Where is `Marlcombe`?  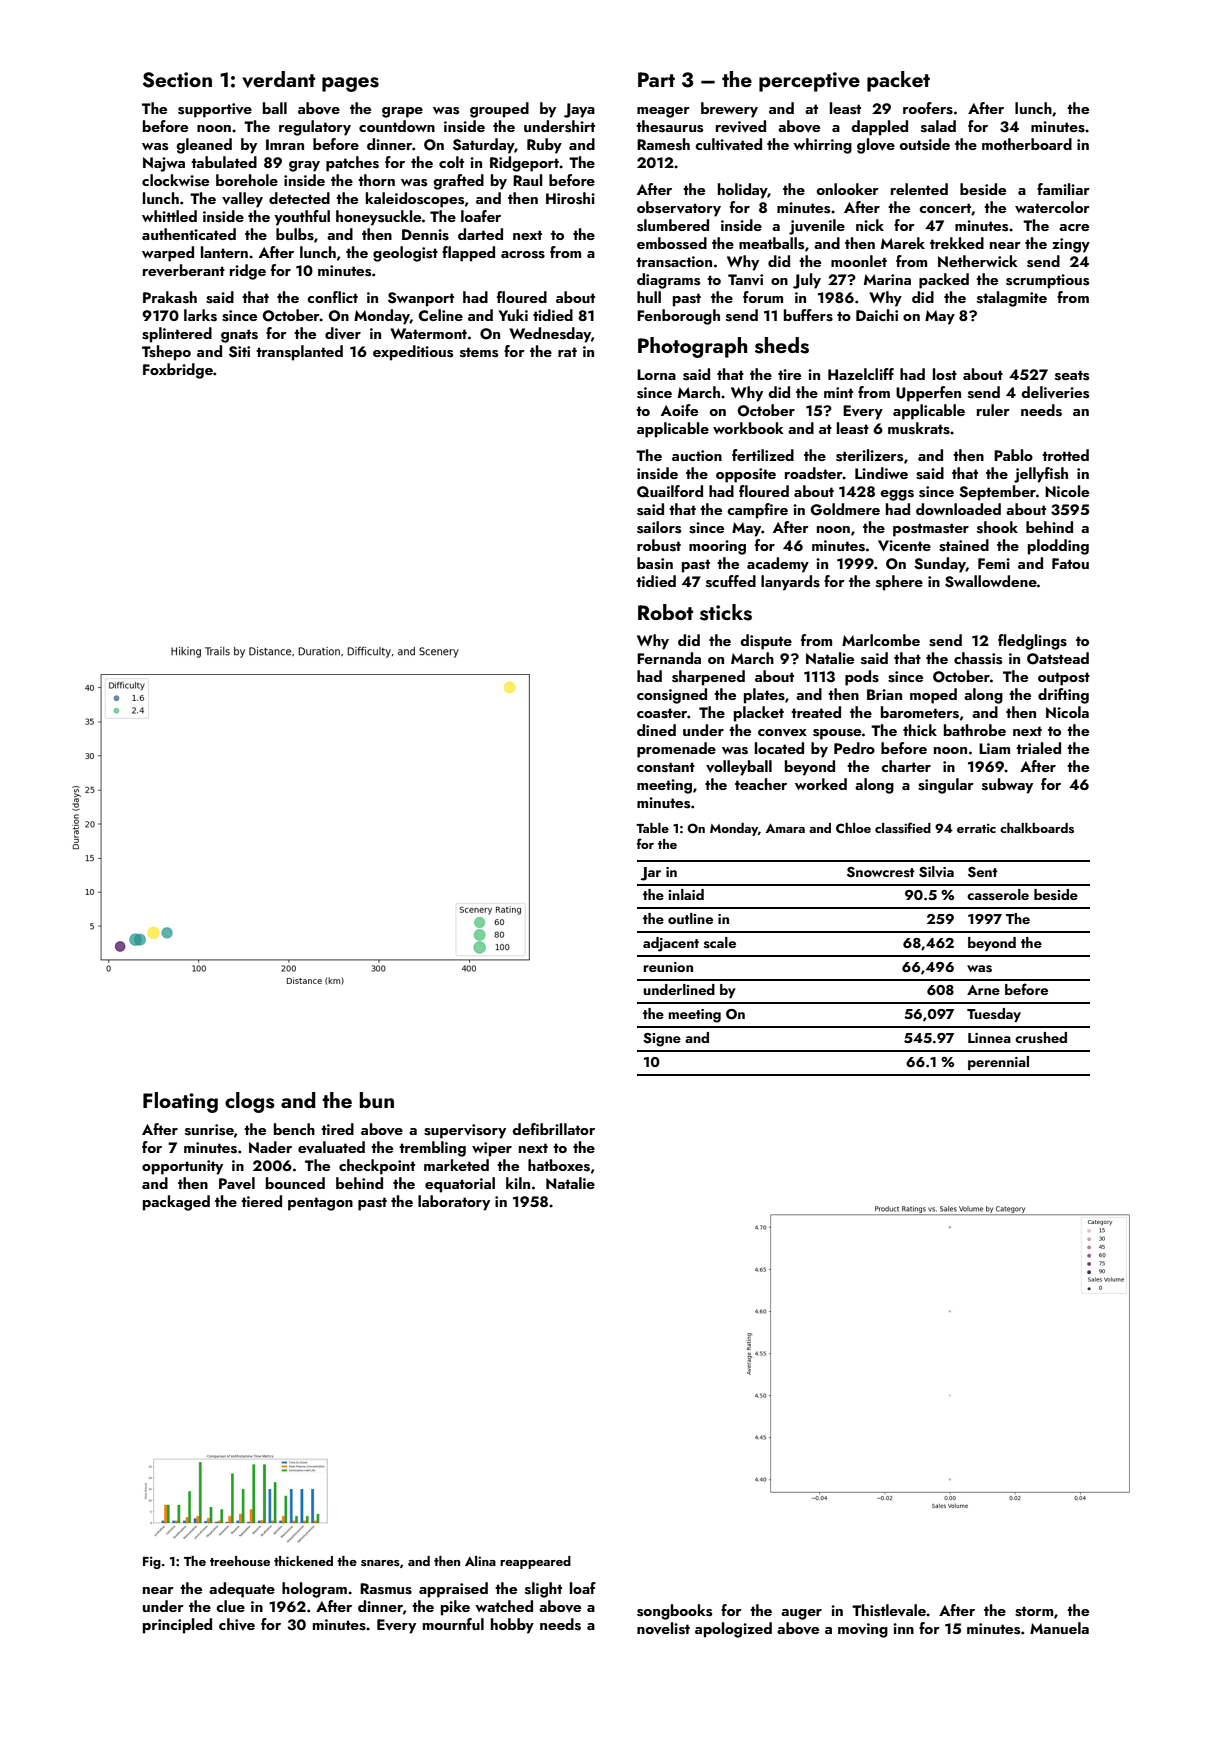 Marlcombe is located at coordinates (881, 640).
